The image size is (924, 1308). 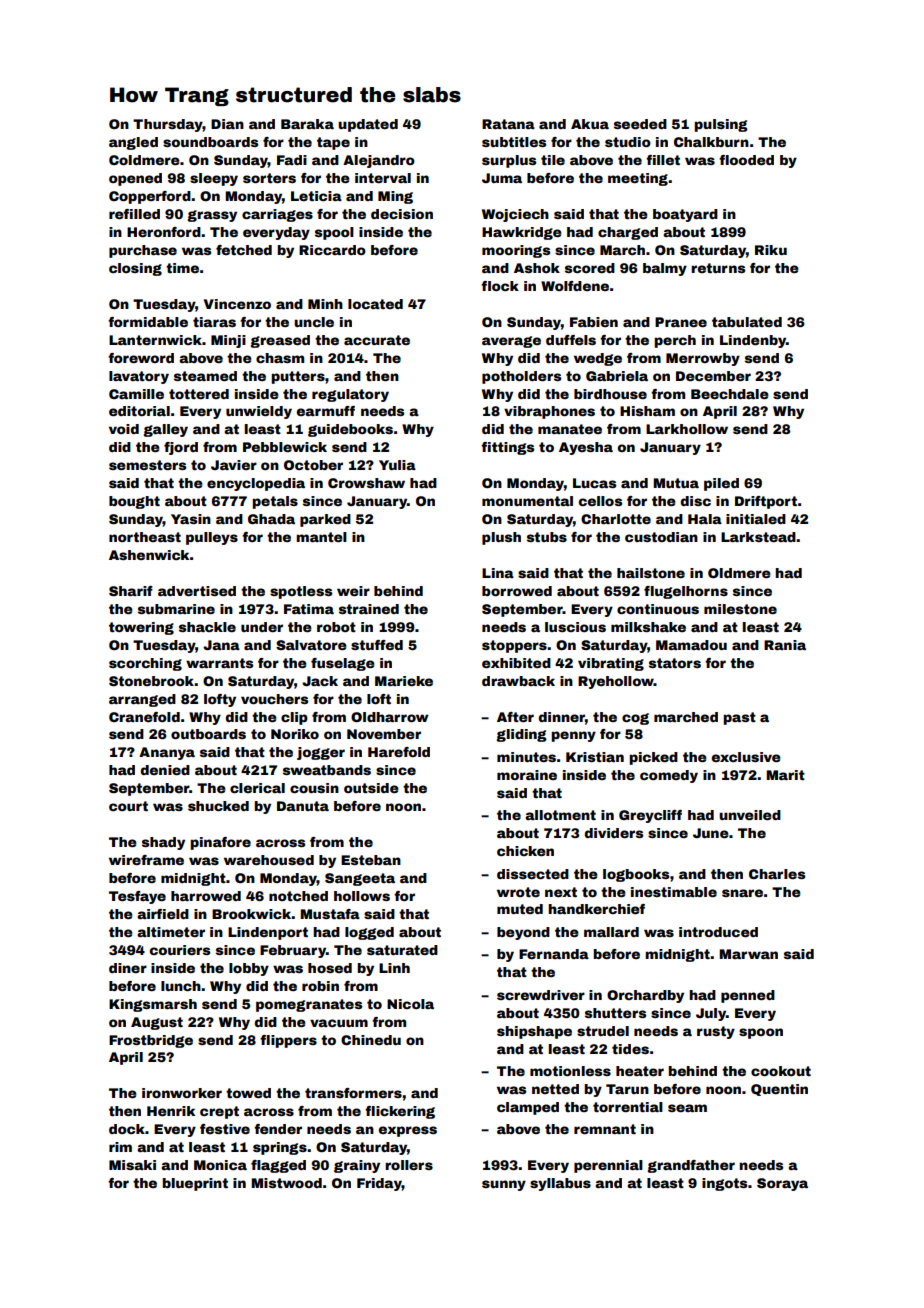 What do you see at coordinates (526, 757) in the document?
I see `minutes` at bounding box center [526, 757].
